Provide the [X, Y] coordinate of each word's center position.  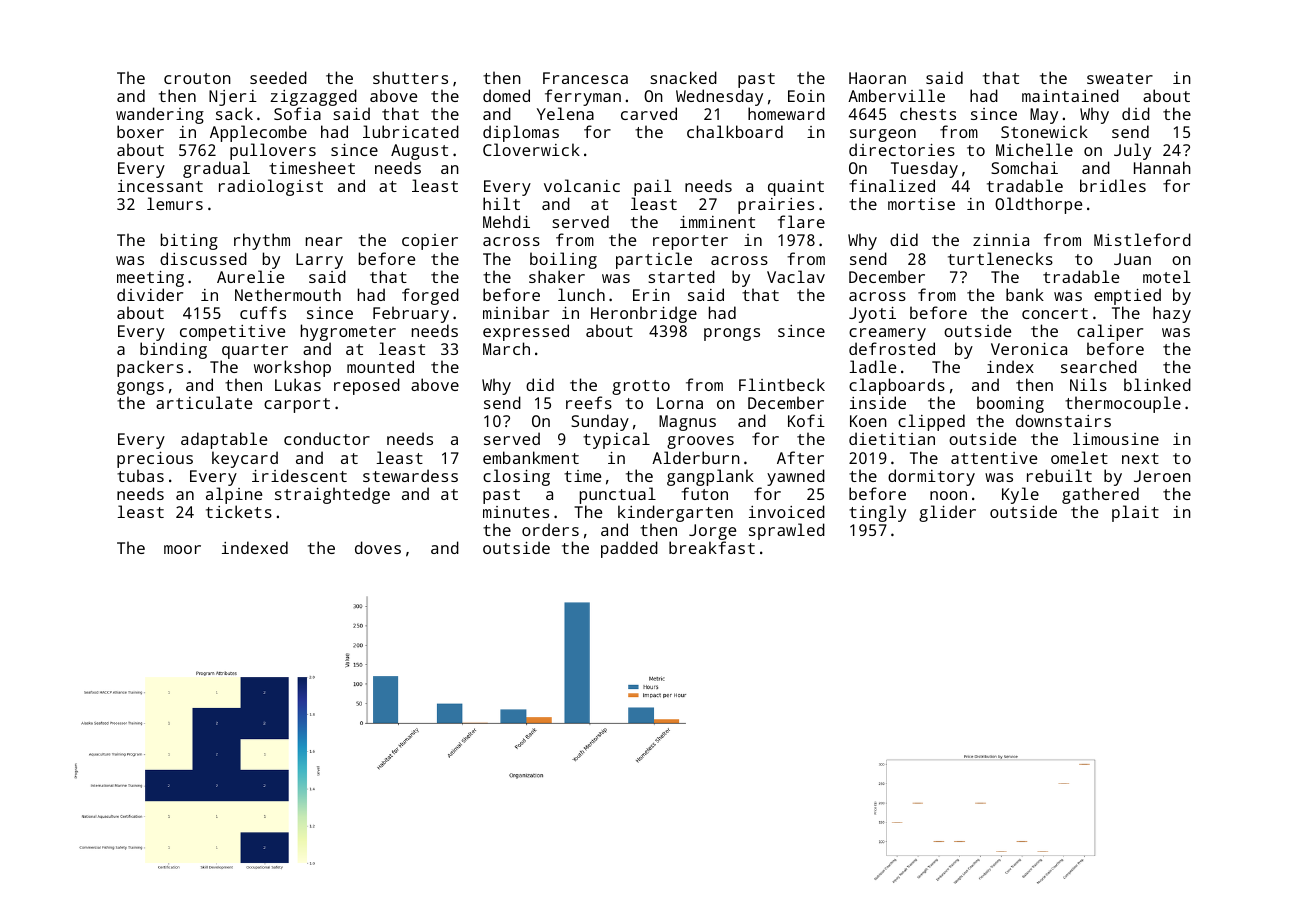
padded [629, 549]
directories [902, 149]
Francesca [585, 78]
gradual [216, 169]
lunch [581, 294]
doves [378, 547]
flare [801, 221]
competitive [232, 333]
